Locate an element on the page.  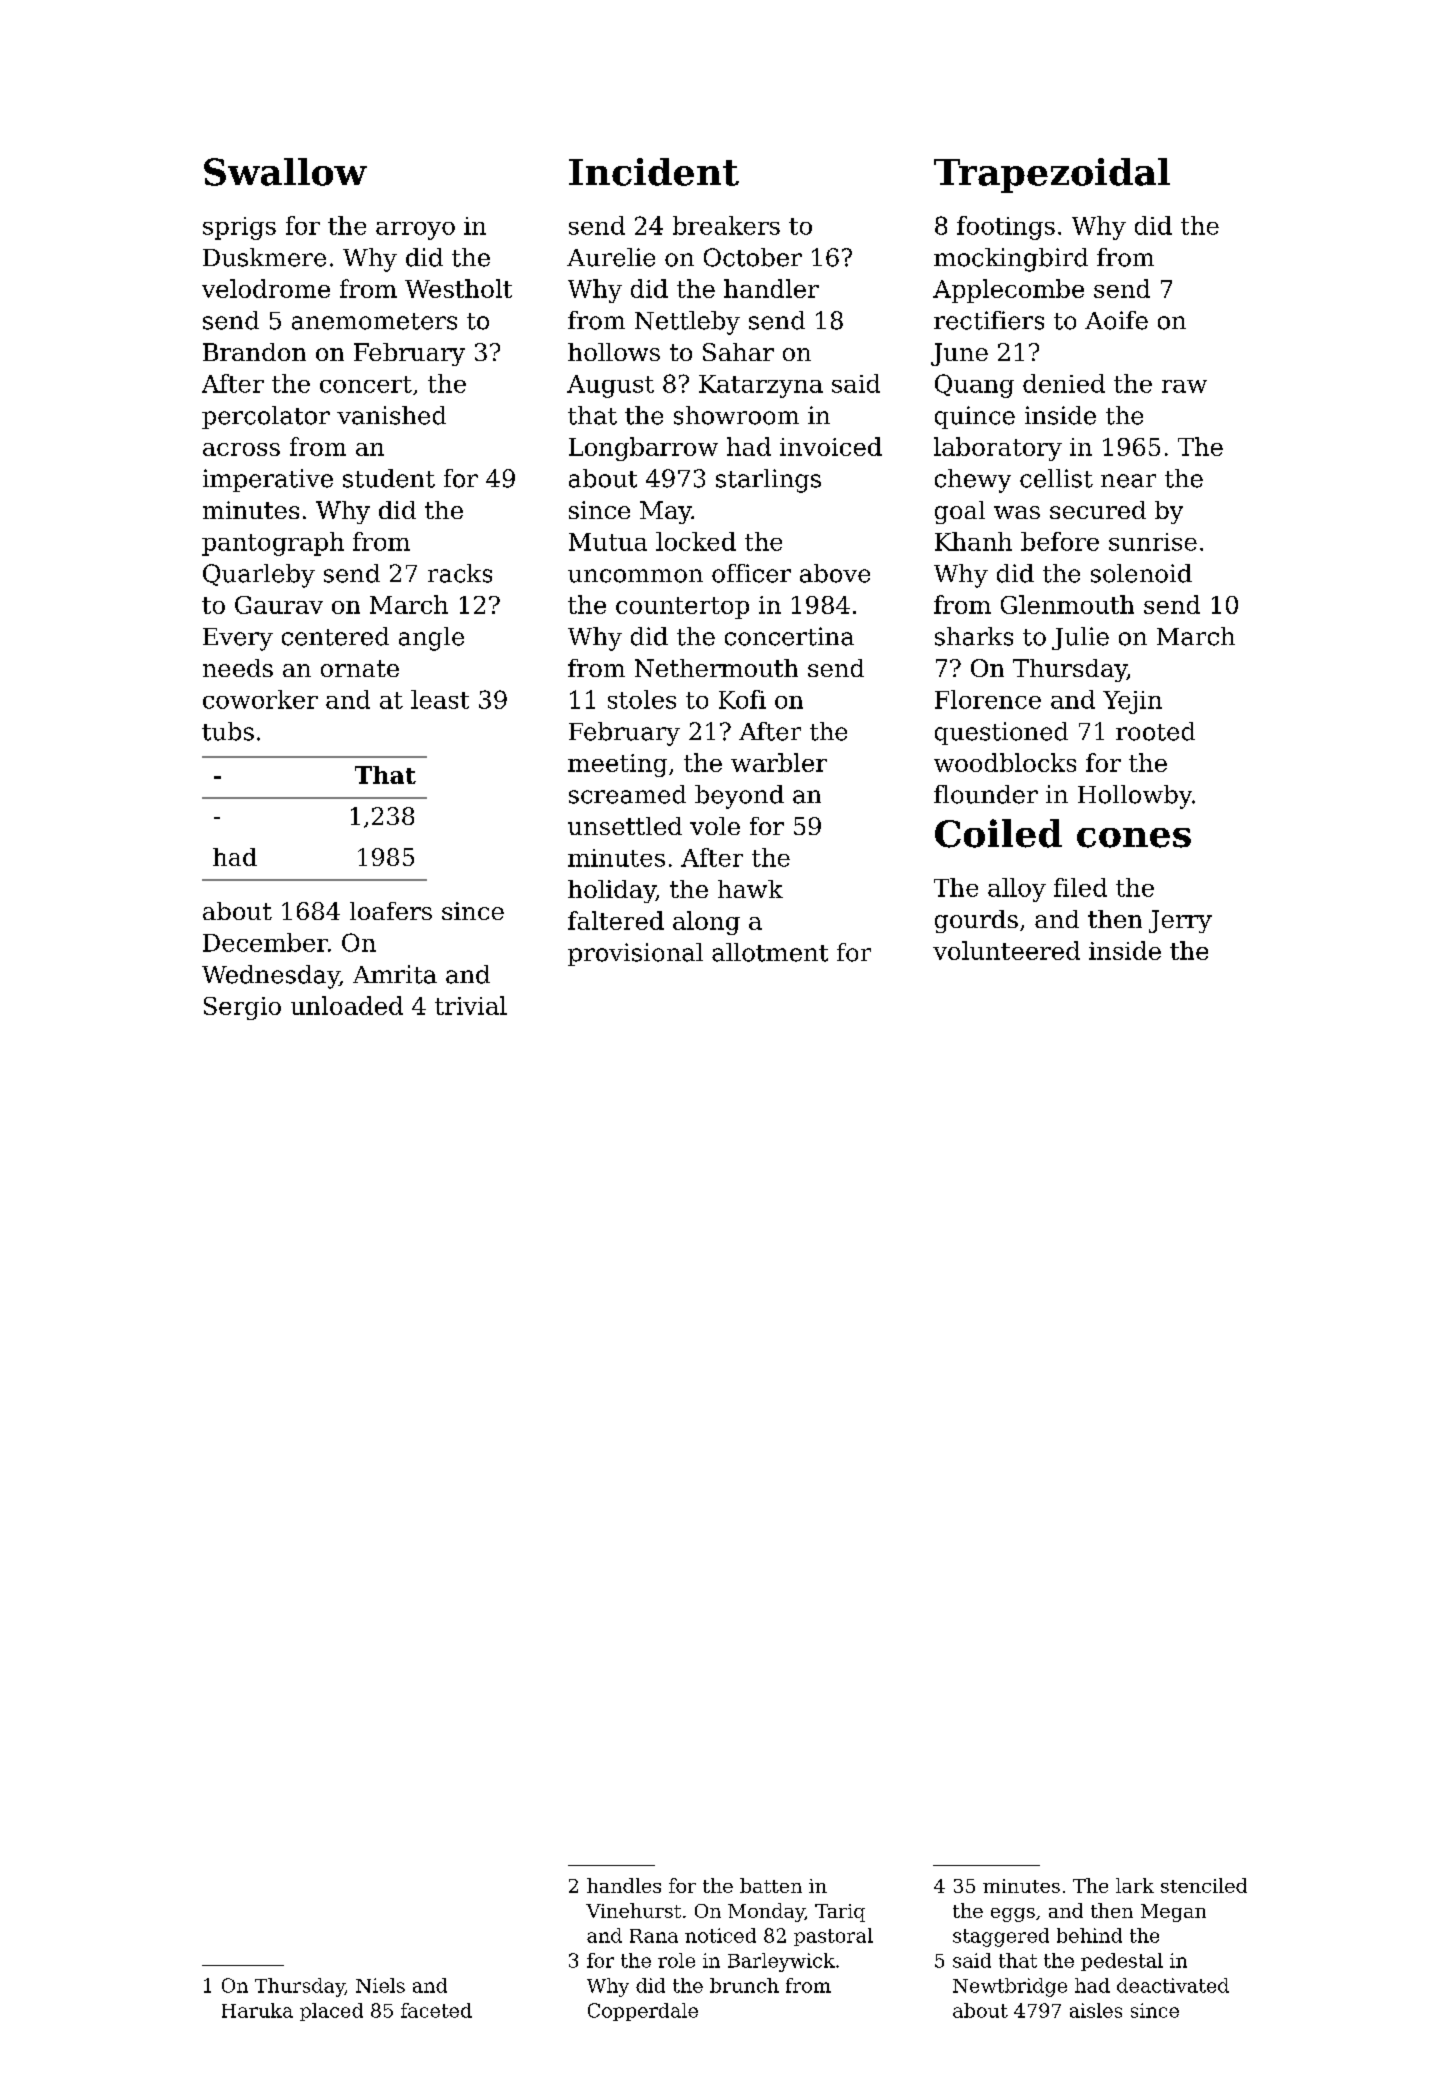
Aurelie is located at coordinates (611, 257).
